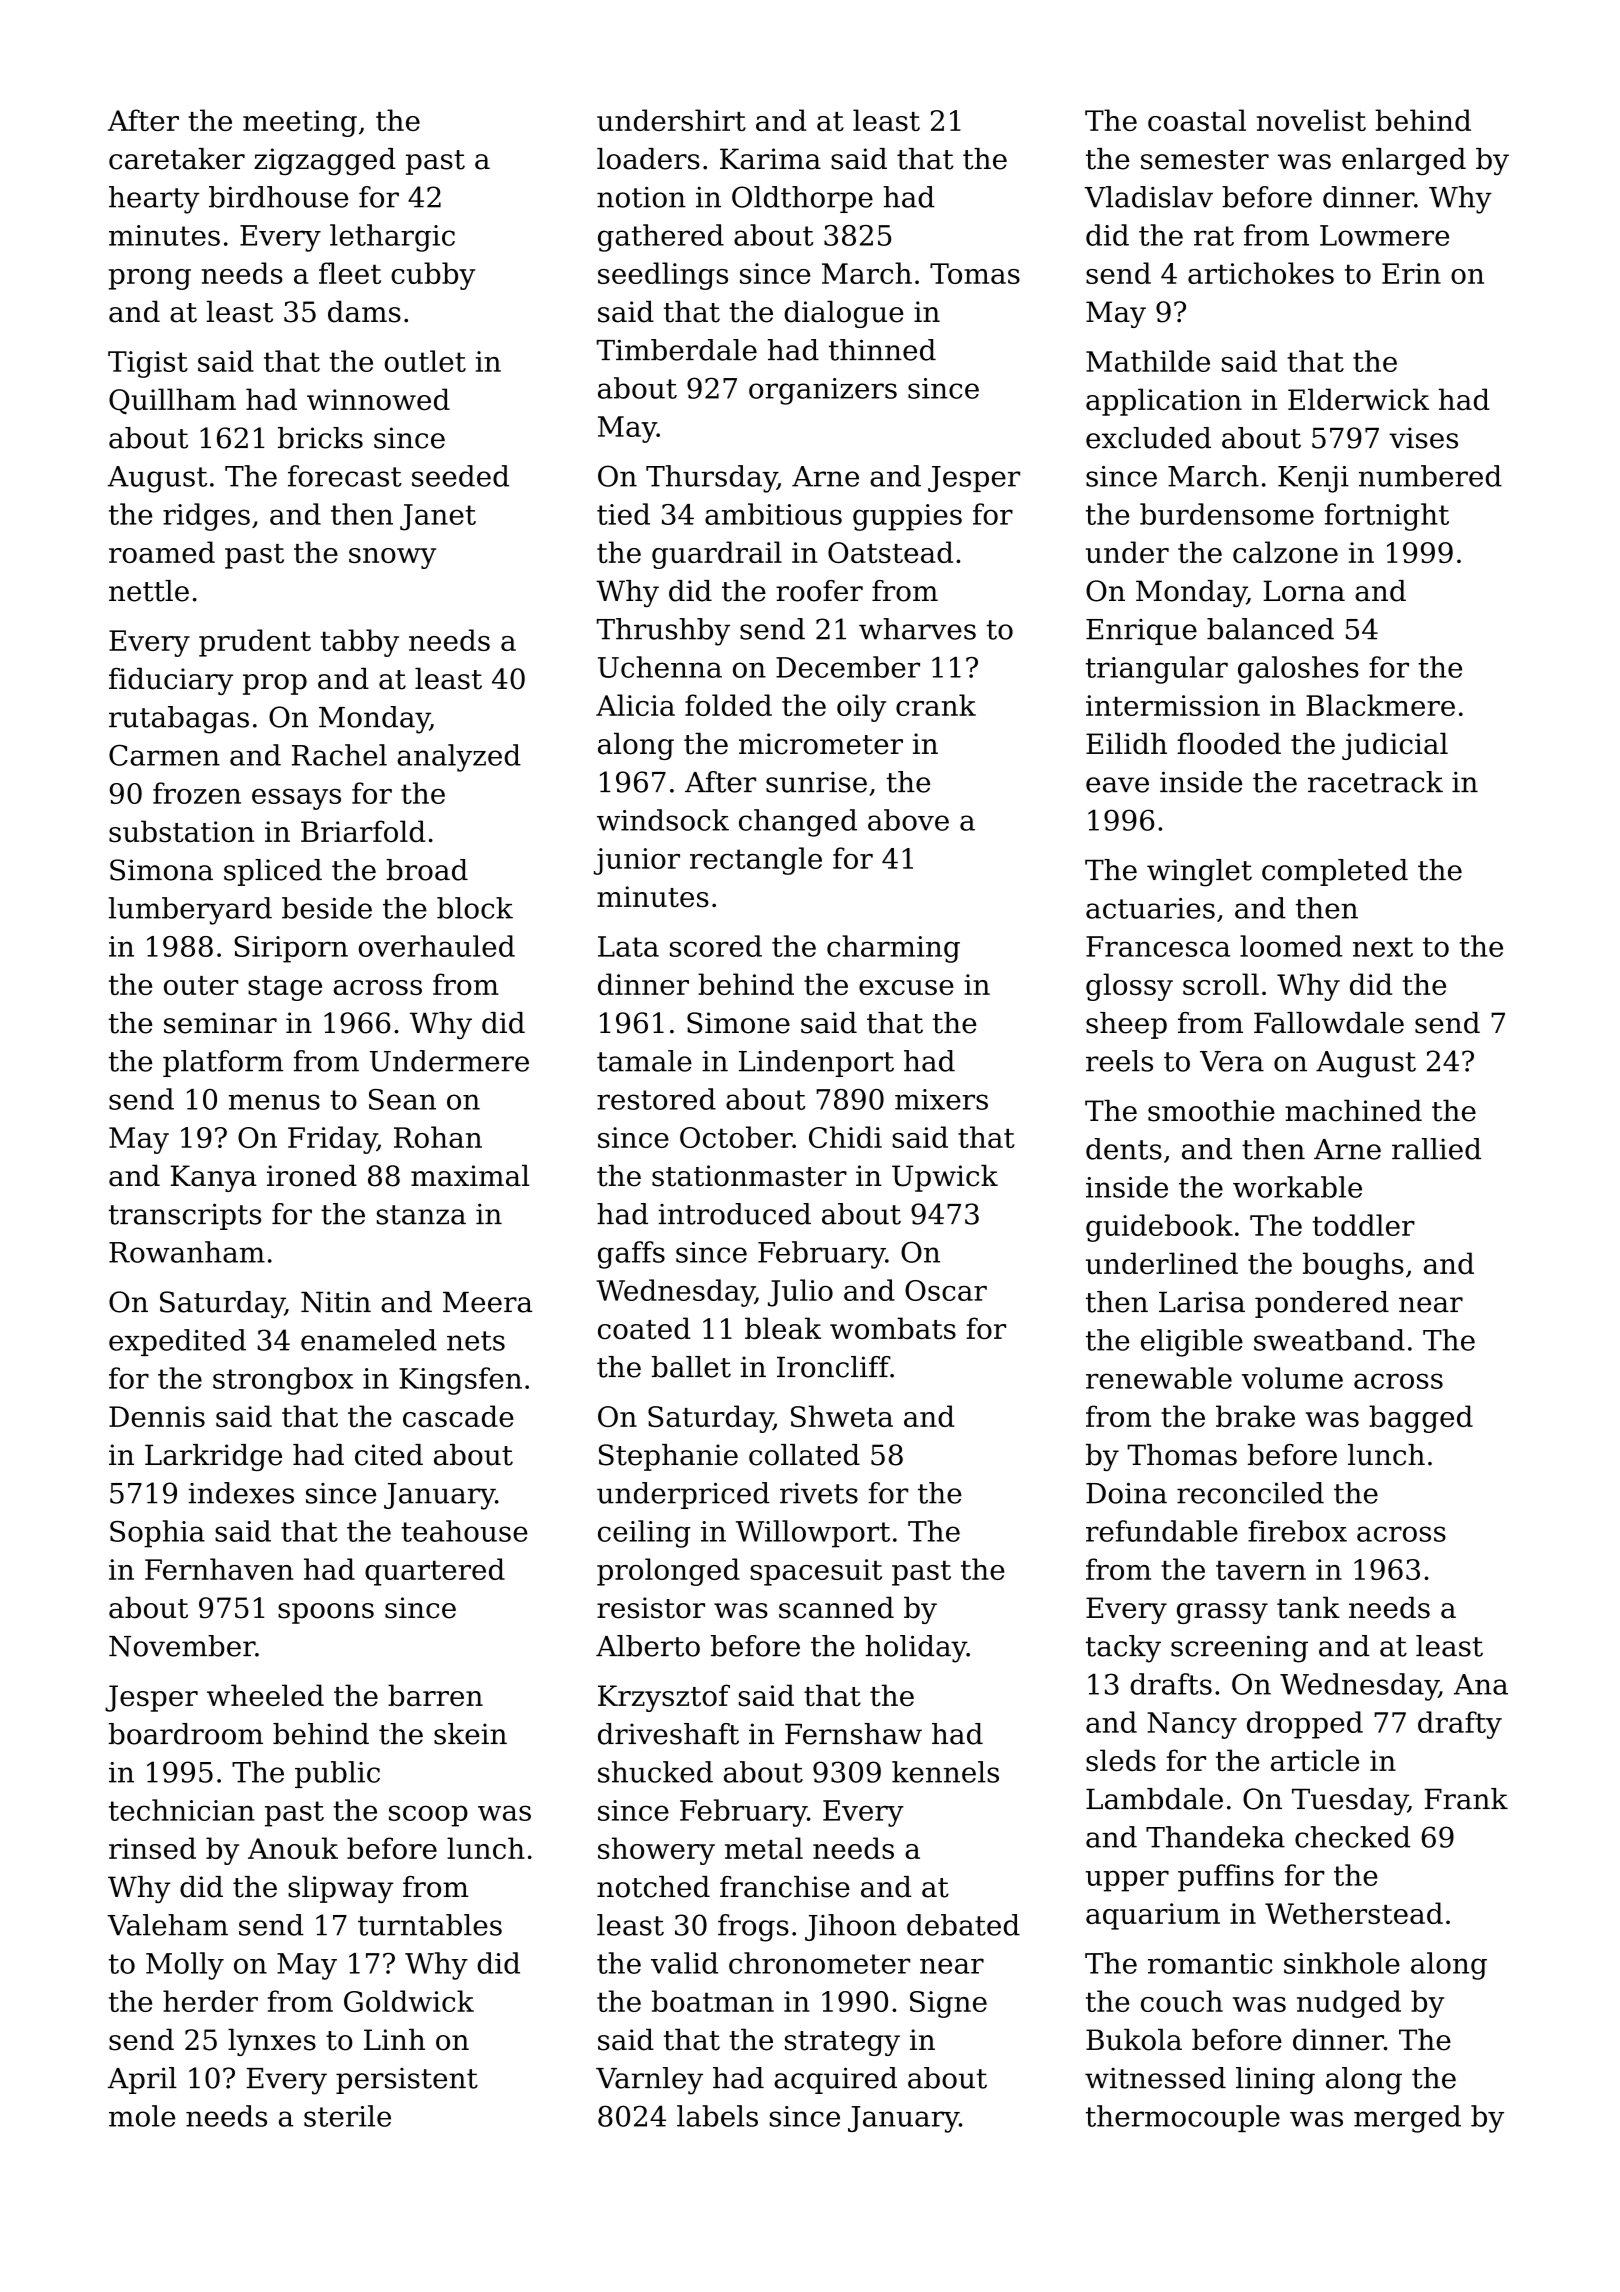 Image resolution: width=1620 pixels, height=2292 pixels. What do you see at coordinates (1353, 1266) in the screenshot?
I see `boughs` at bounding box center [1353, 1266].
